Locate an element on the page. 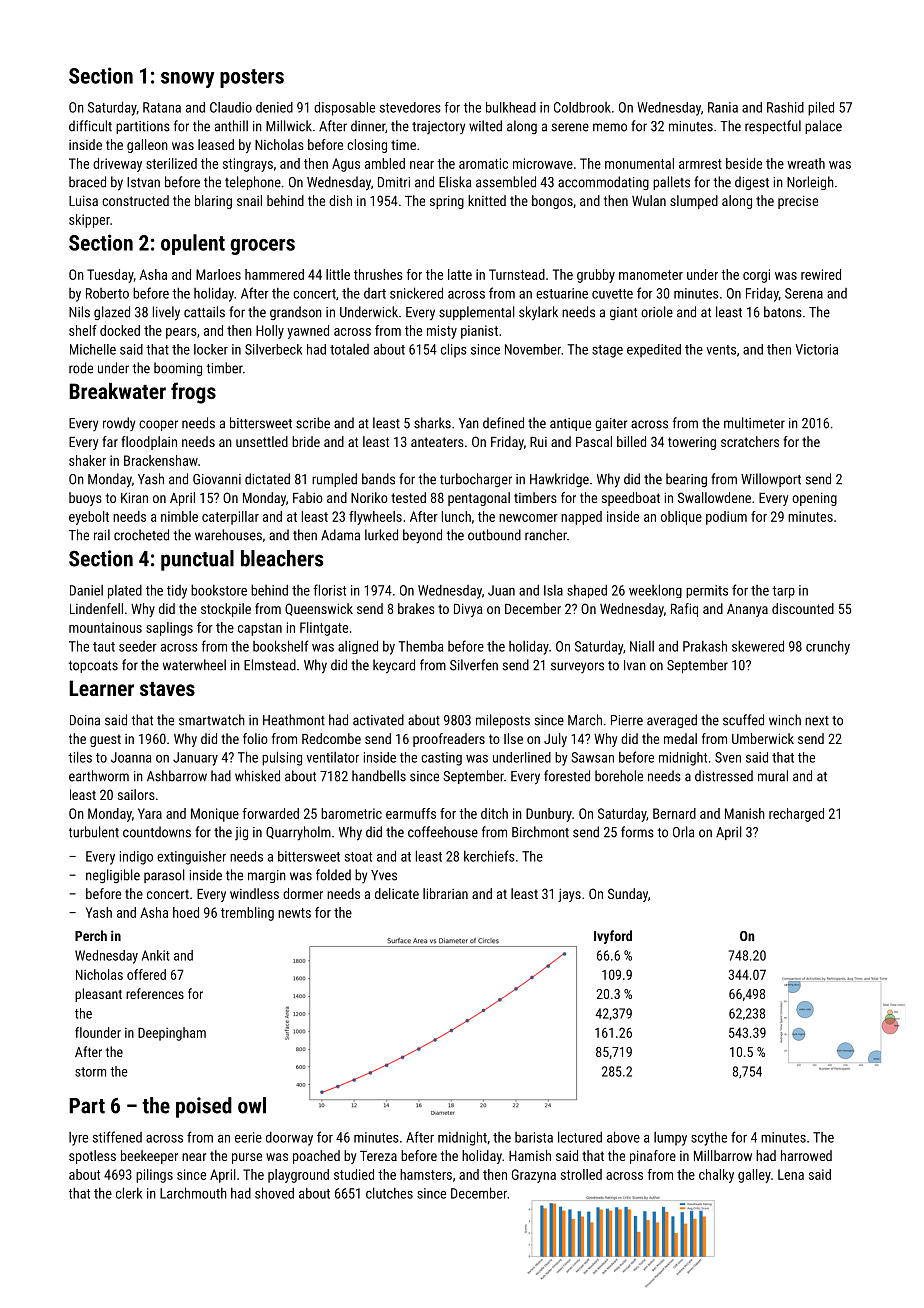 The image size is (924, 1308). vents is located at coordinates (721, 350).
